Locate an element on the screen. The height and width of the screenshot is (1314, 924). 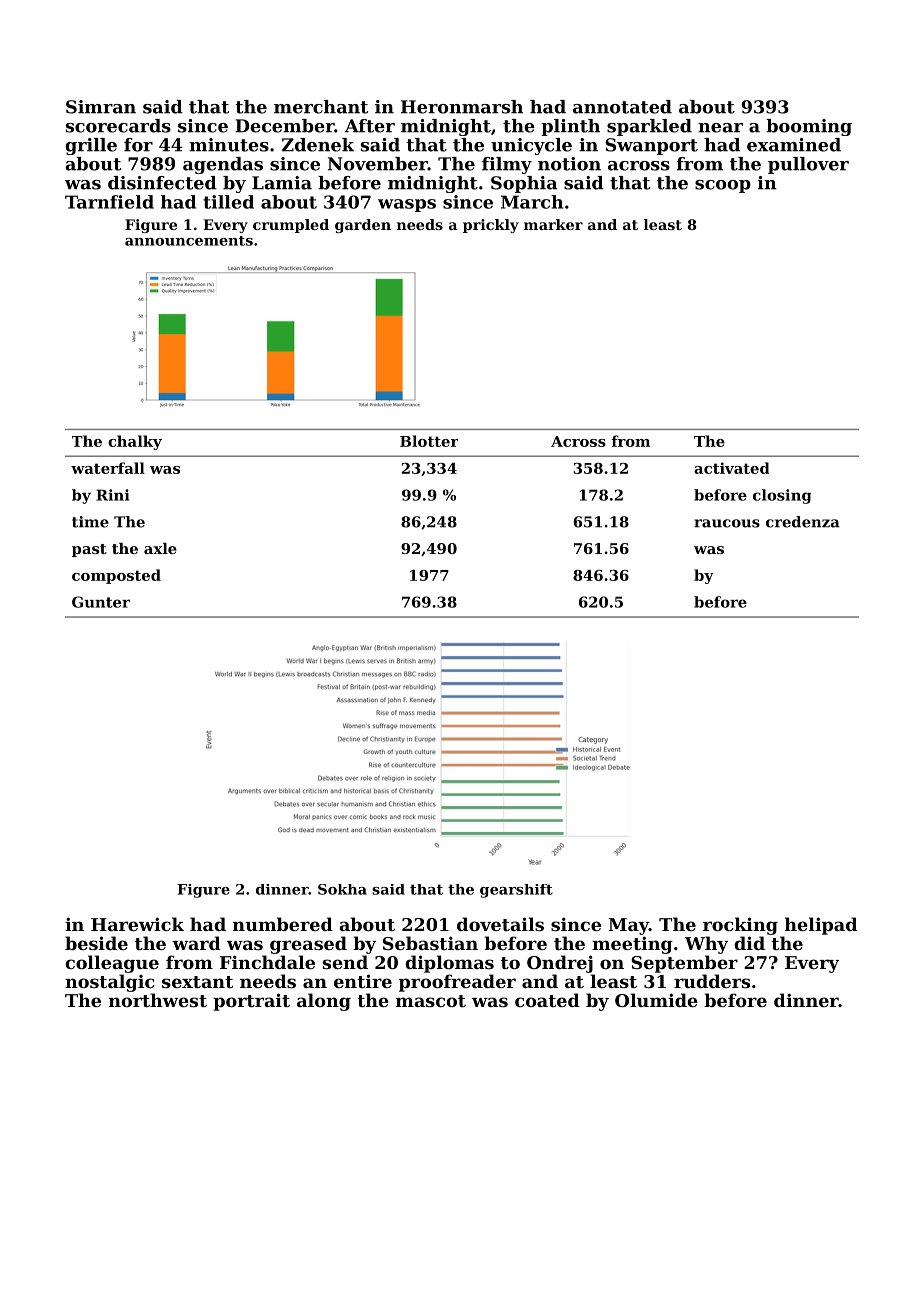
Tarnfield is located at coordinates (109, 202).
